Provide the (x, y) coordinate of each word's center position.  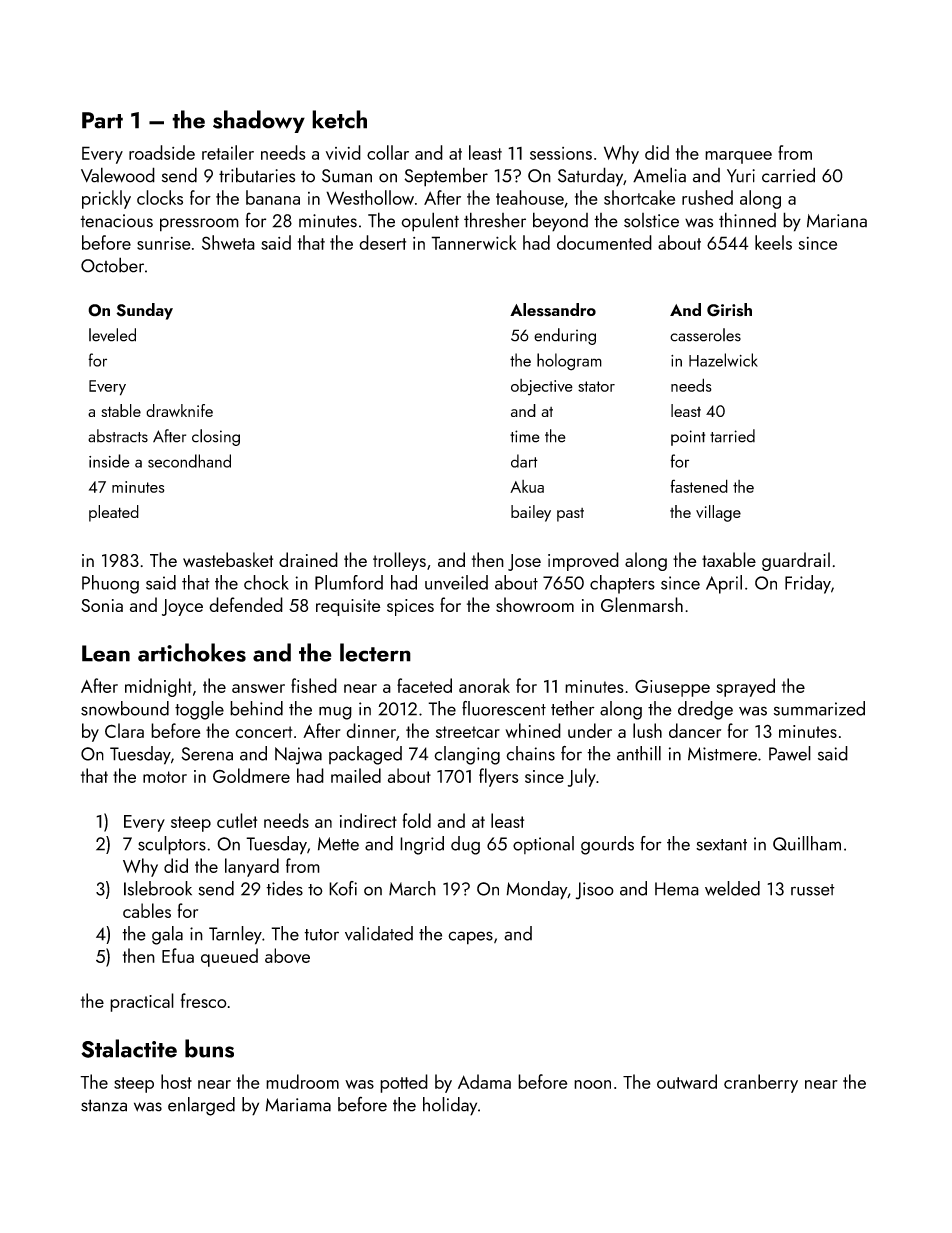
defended (246, 604)
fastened (699, 486)
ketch (339, 119)
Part (102, 120)
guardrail (796, 561)
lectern (375, 652)
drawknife (179, 410)
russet (813, 890)
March (412, 888)
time (525, 436)
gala (167, 935)
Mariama (298, 1105)
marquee (738, 157)
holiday (450, 1106)
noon (592, 1084)
